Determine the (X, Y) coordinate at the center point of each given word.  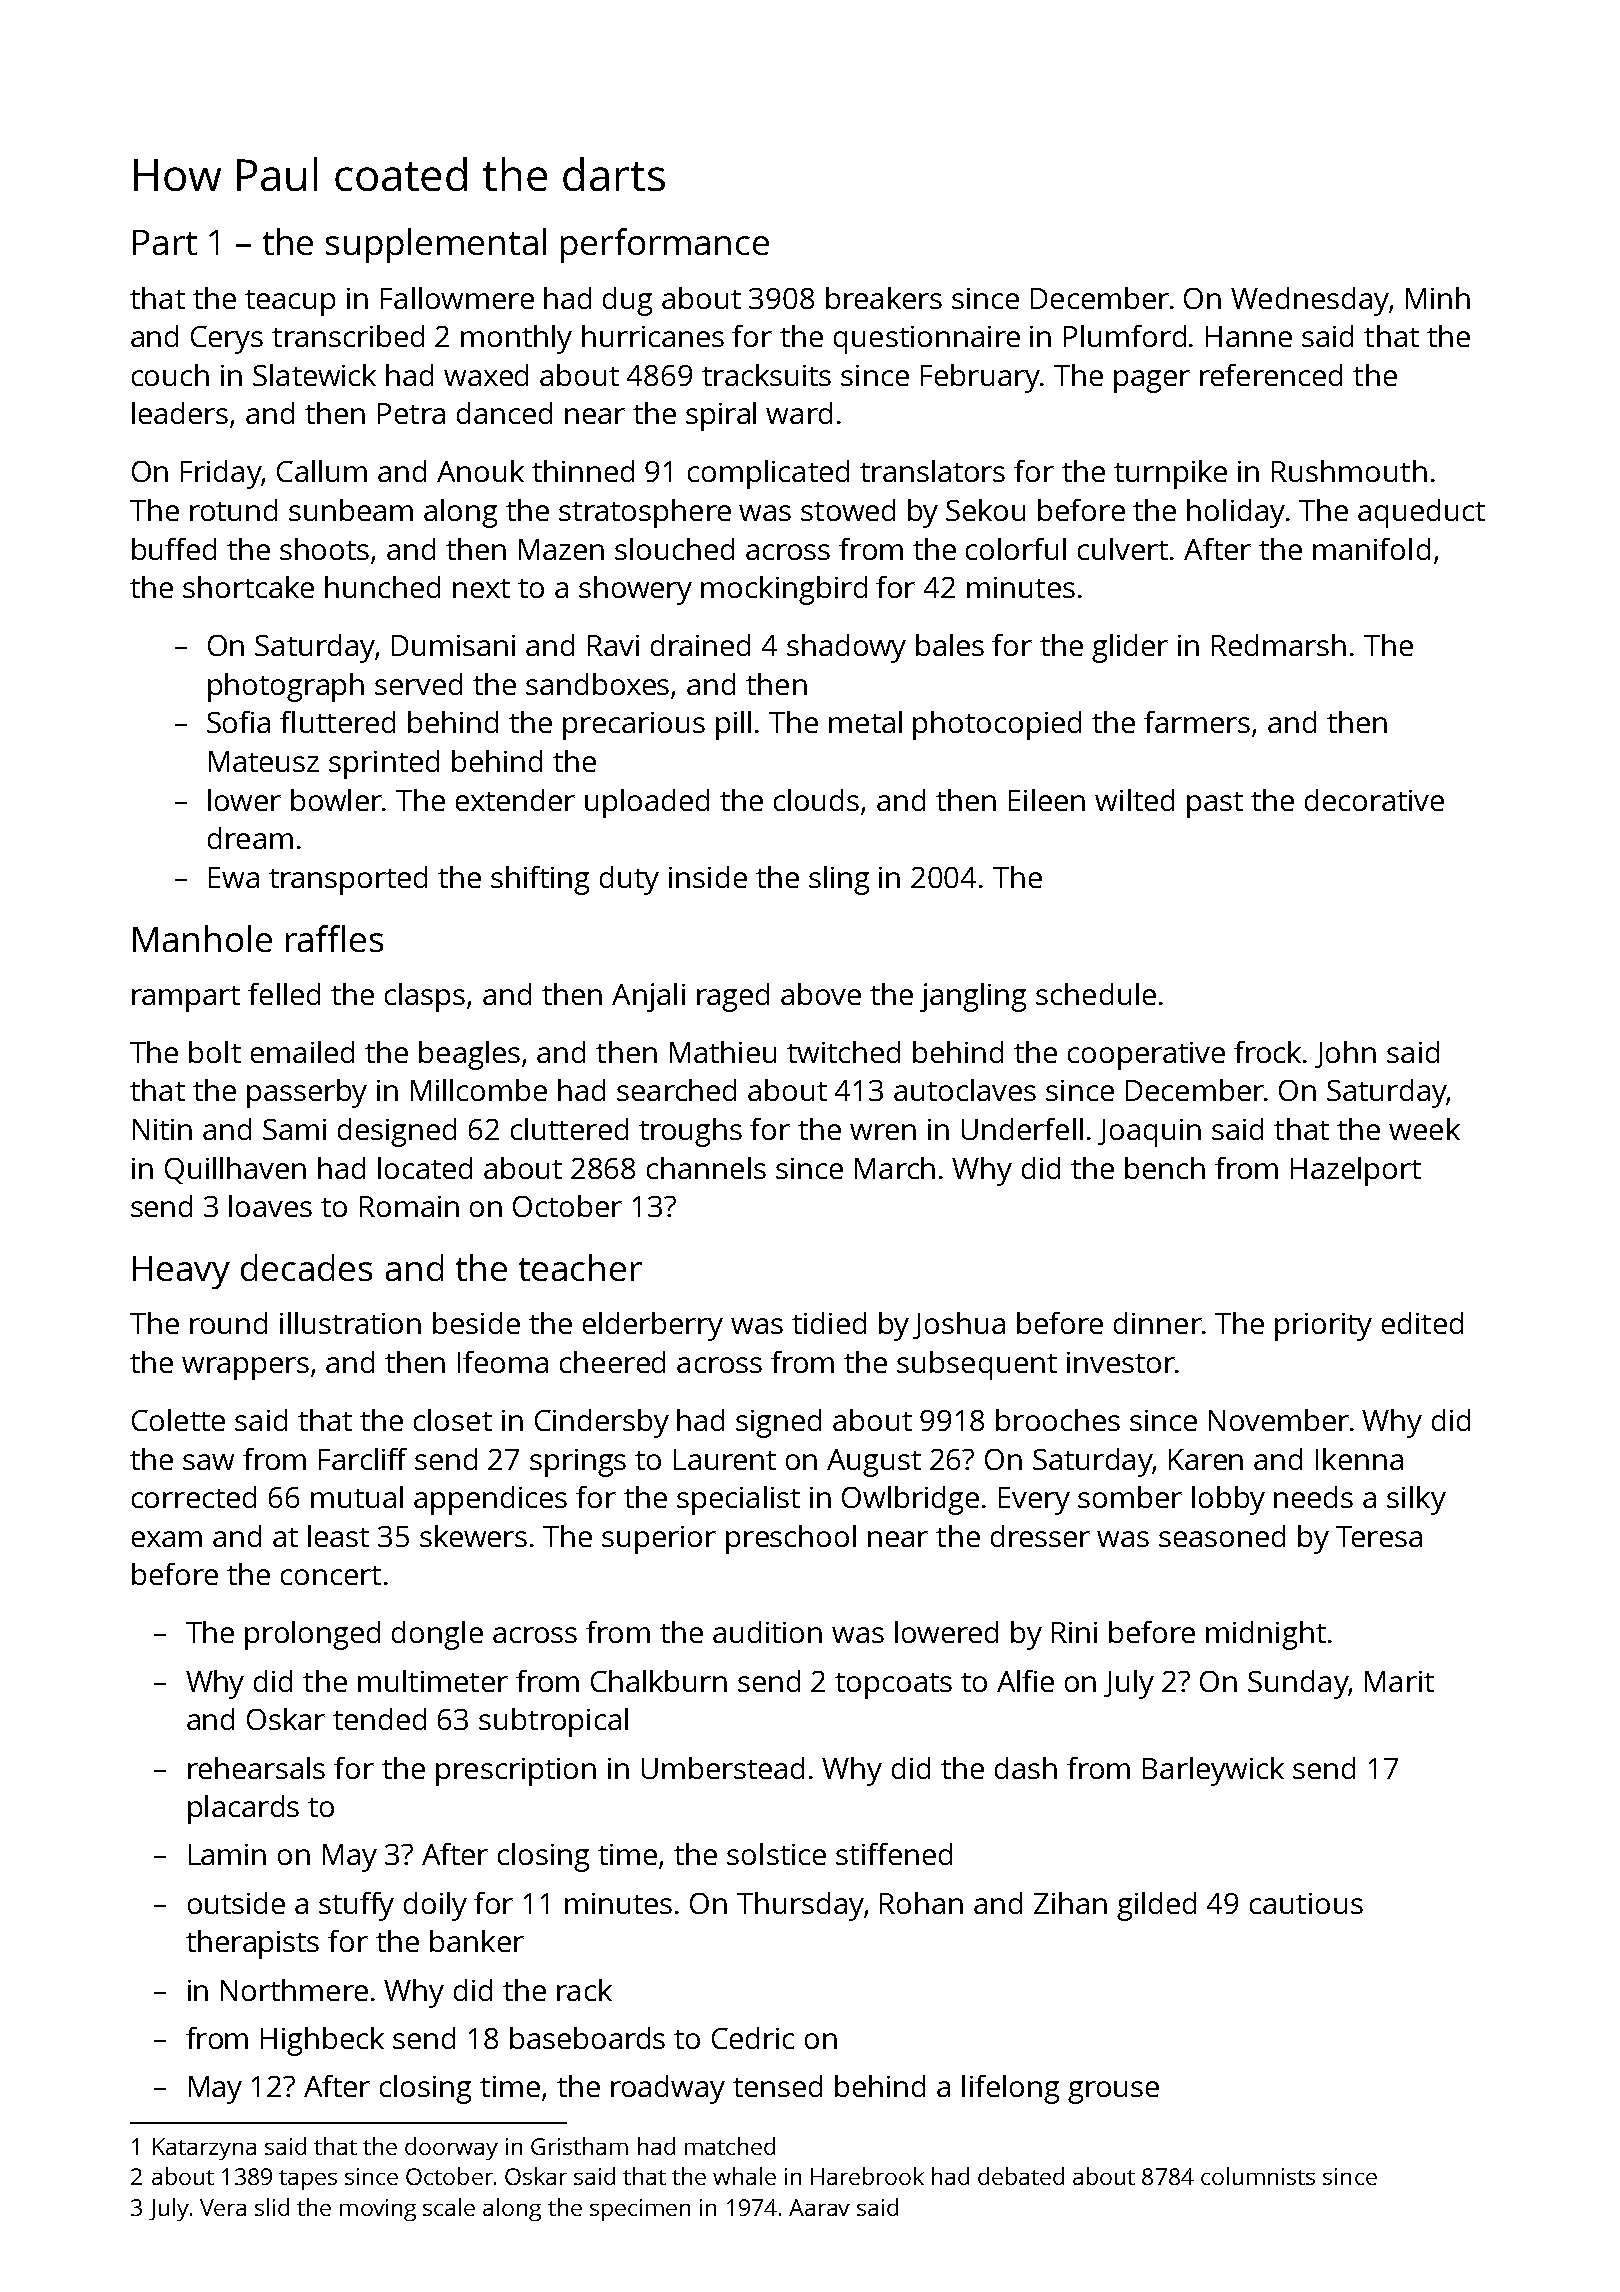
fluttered (337, 722)
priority (1323, 1327)
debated (1021, 2176)
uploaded (647, 803)
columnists (1258, 2176)
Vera (223, 2207)
